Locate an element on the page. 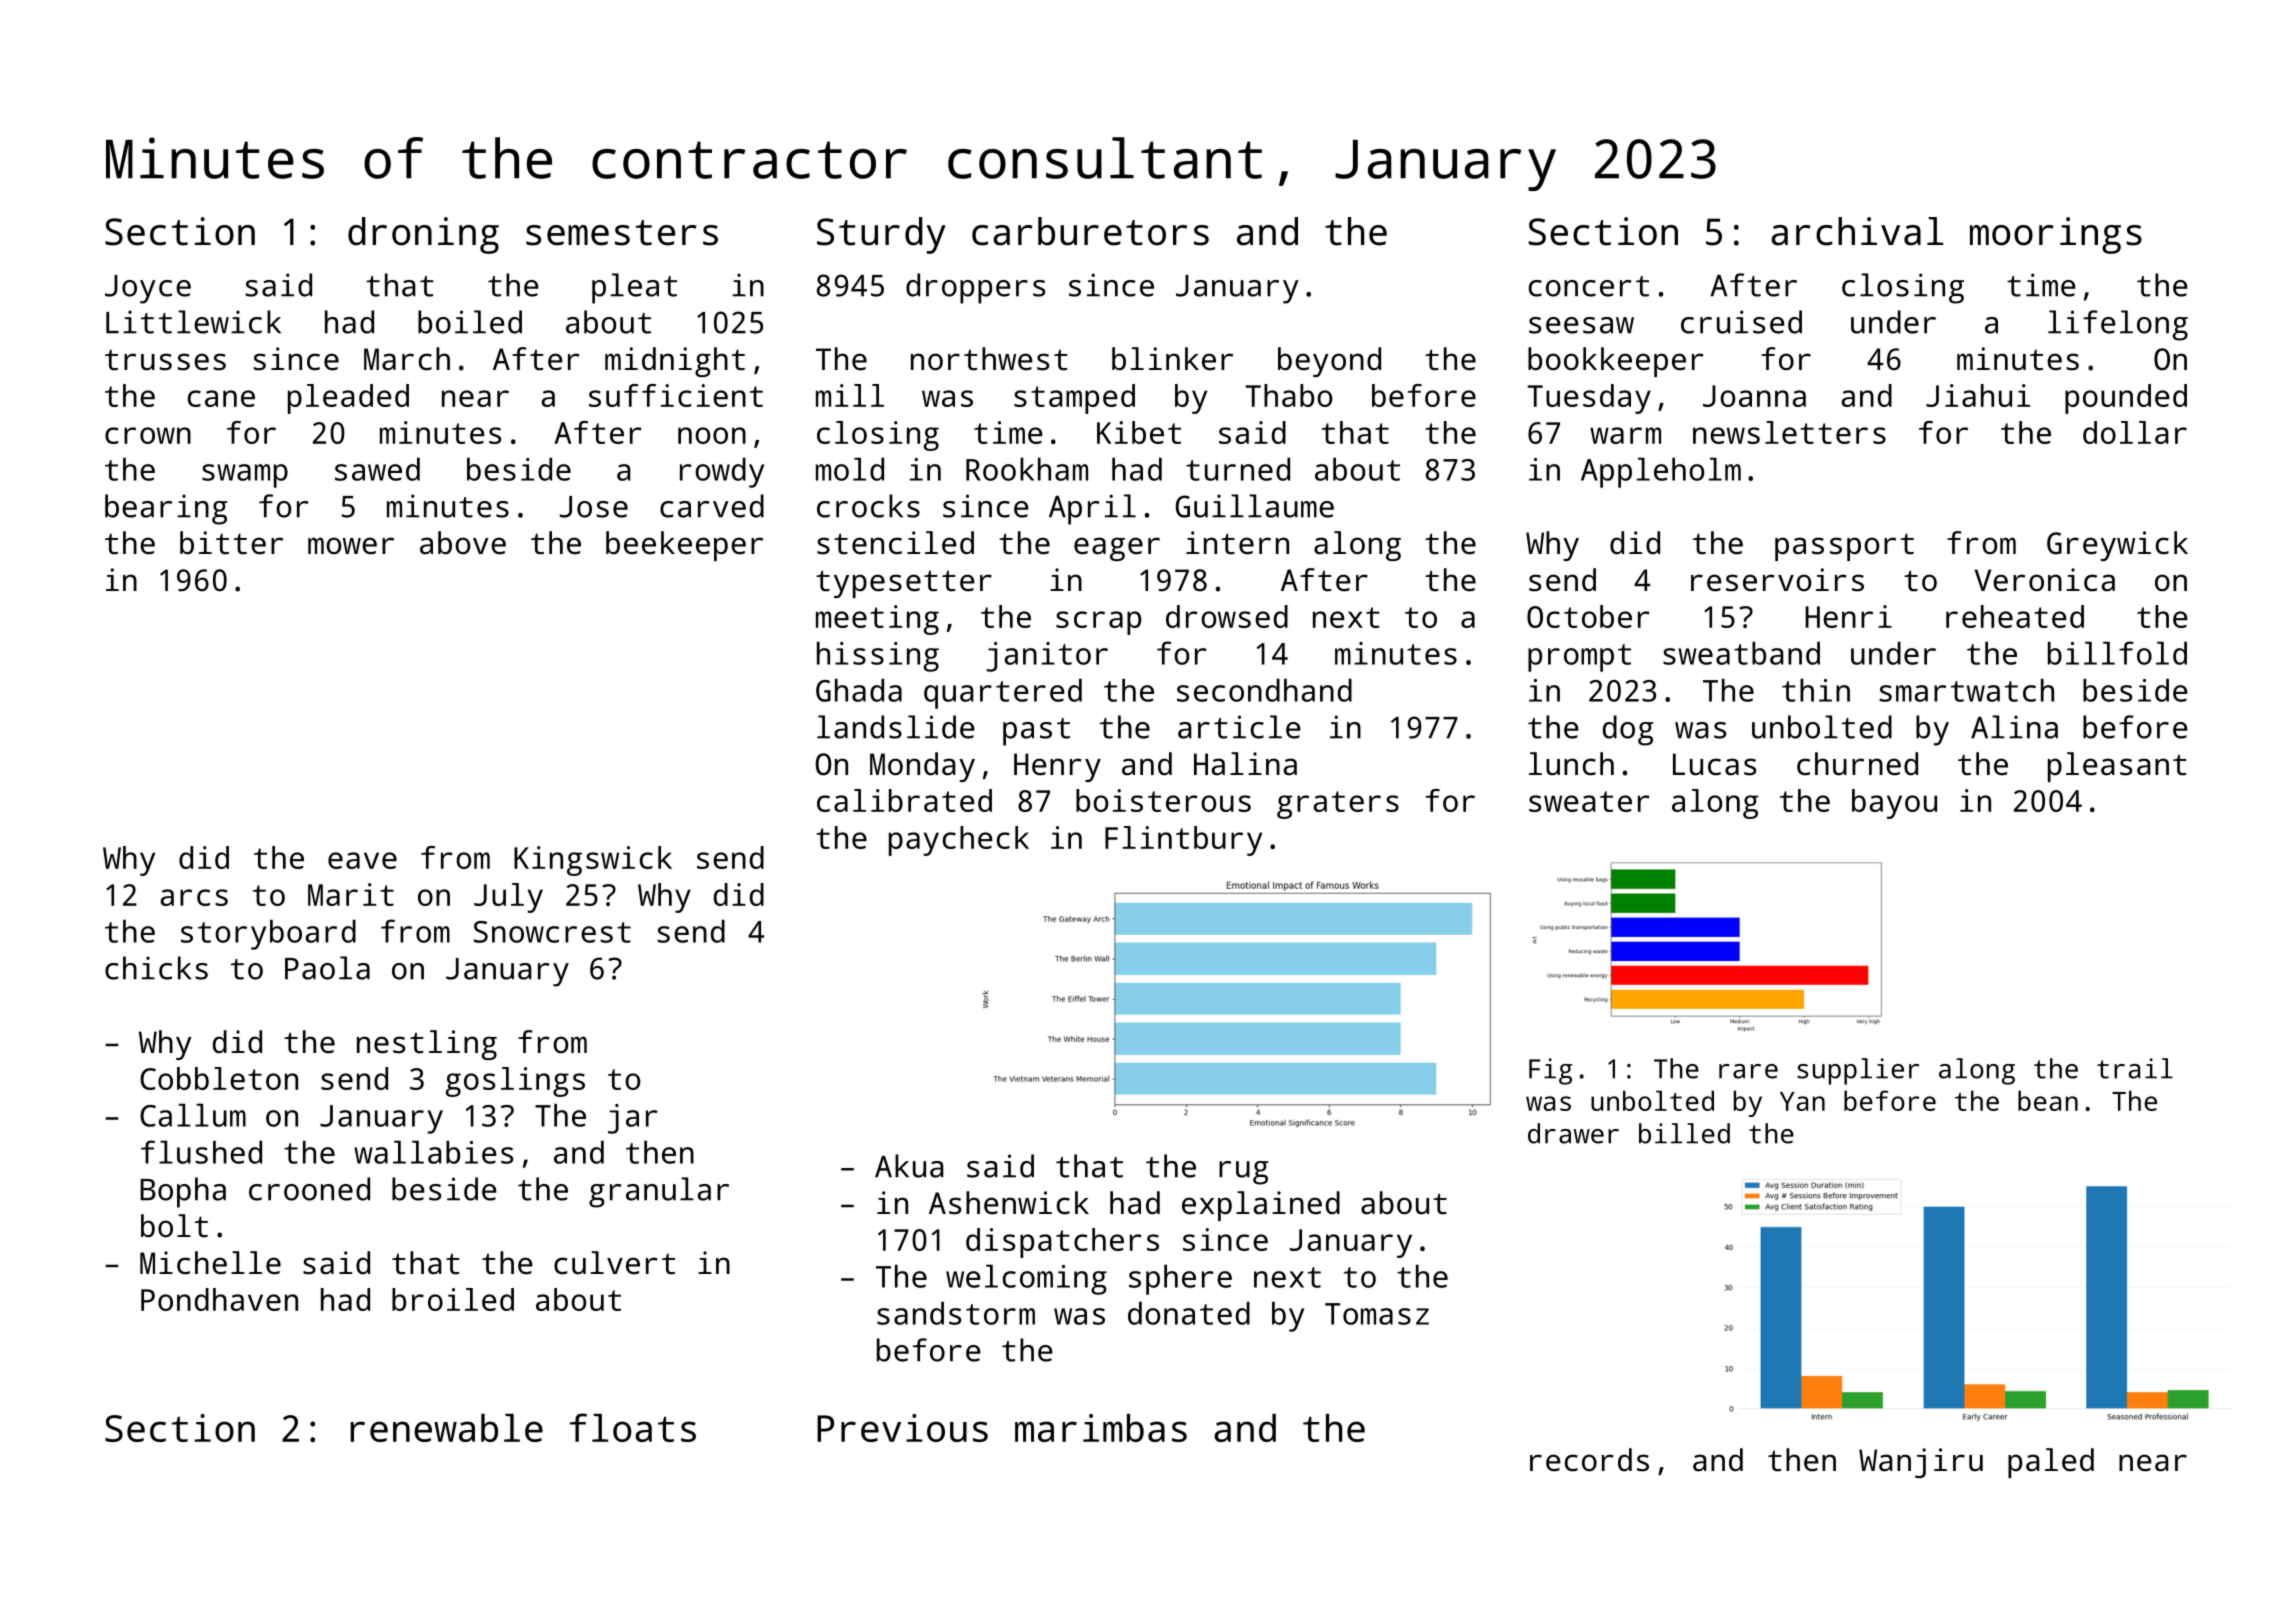 The width and height of the document is (2292, 1620). Pondhaven is located at coordinates (219, 1299).
